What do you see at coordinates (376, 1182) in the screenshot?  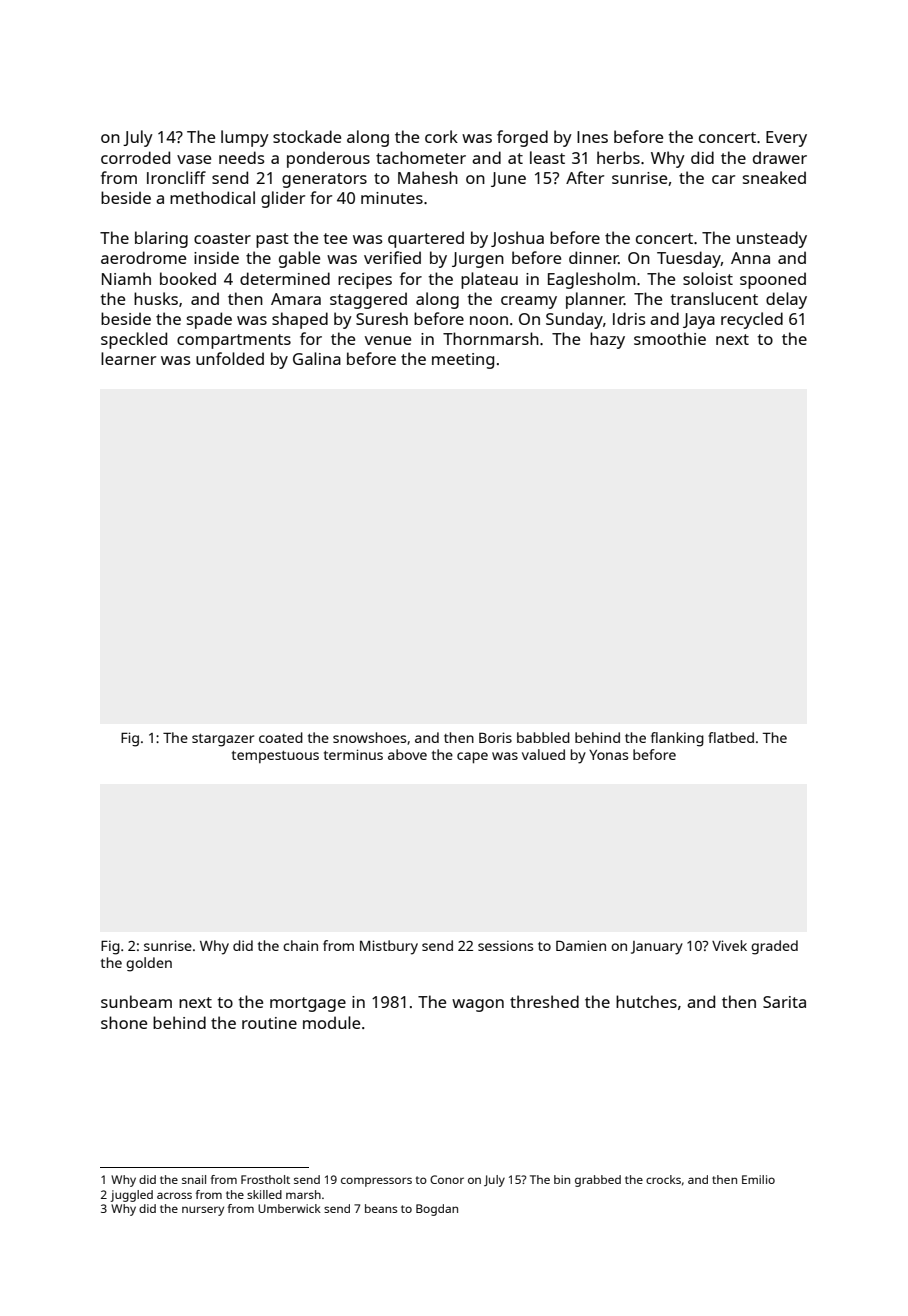 I see `compressors` at bounding box center [376, 1182].
